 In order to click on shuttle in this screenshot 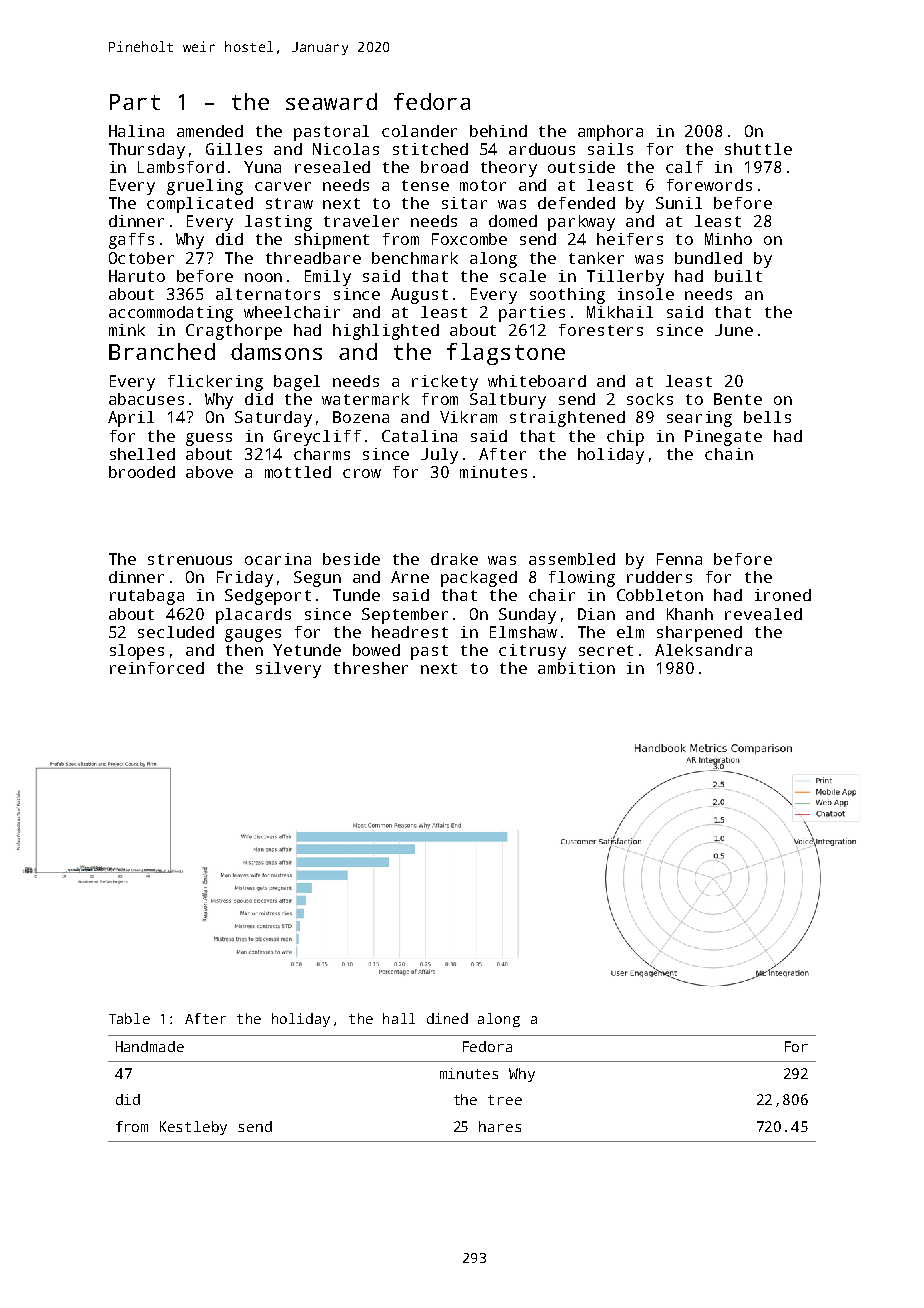, I will do `click(758, 149)`.
